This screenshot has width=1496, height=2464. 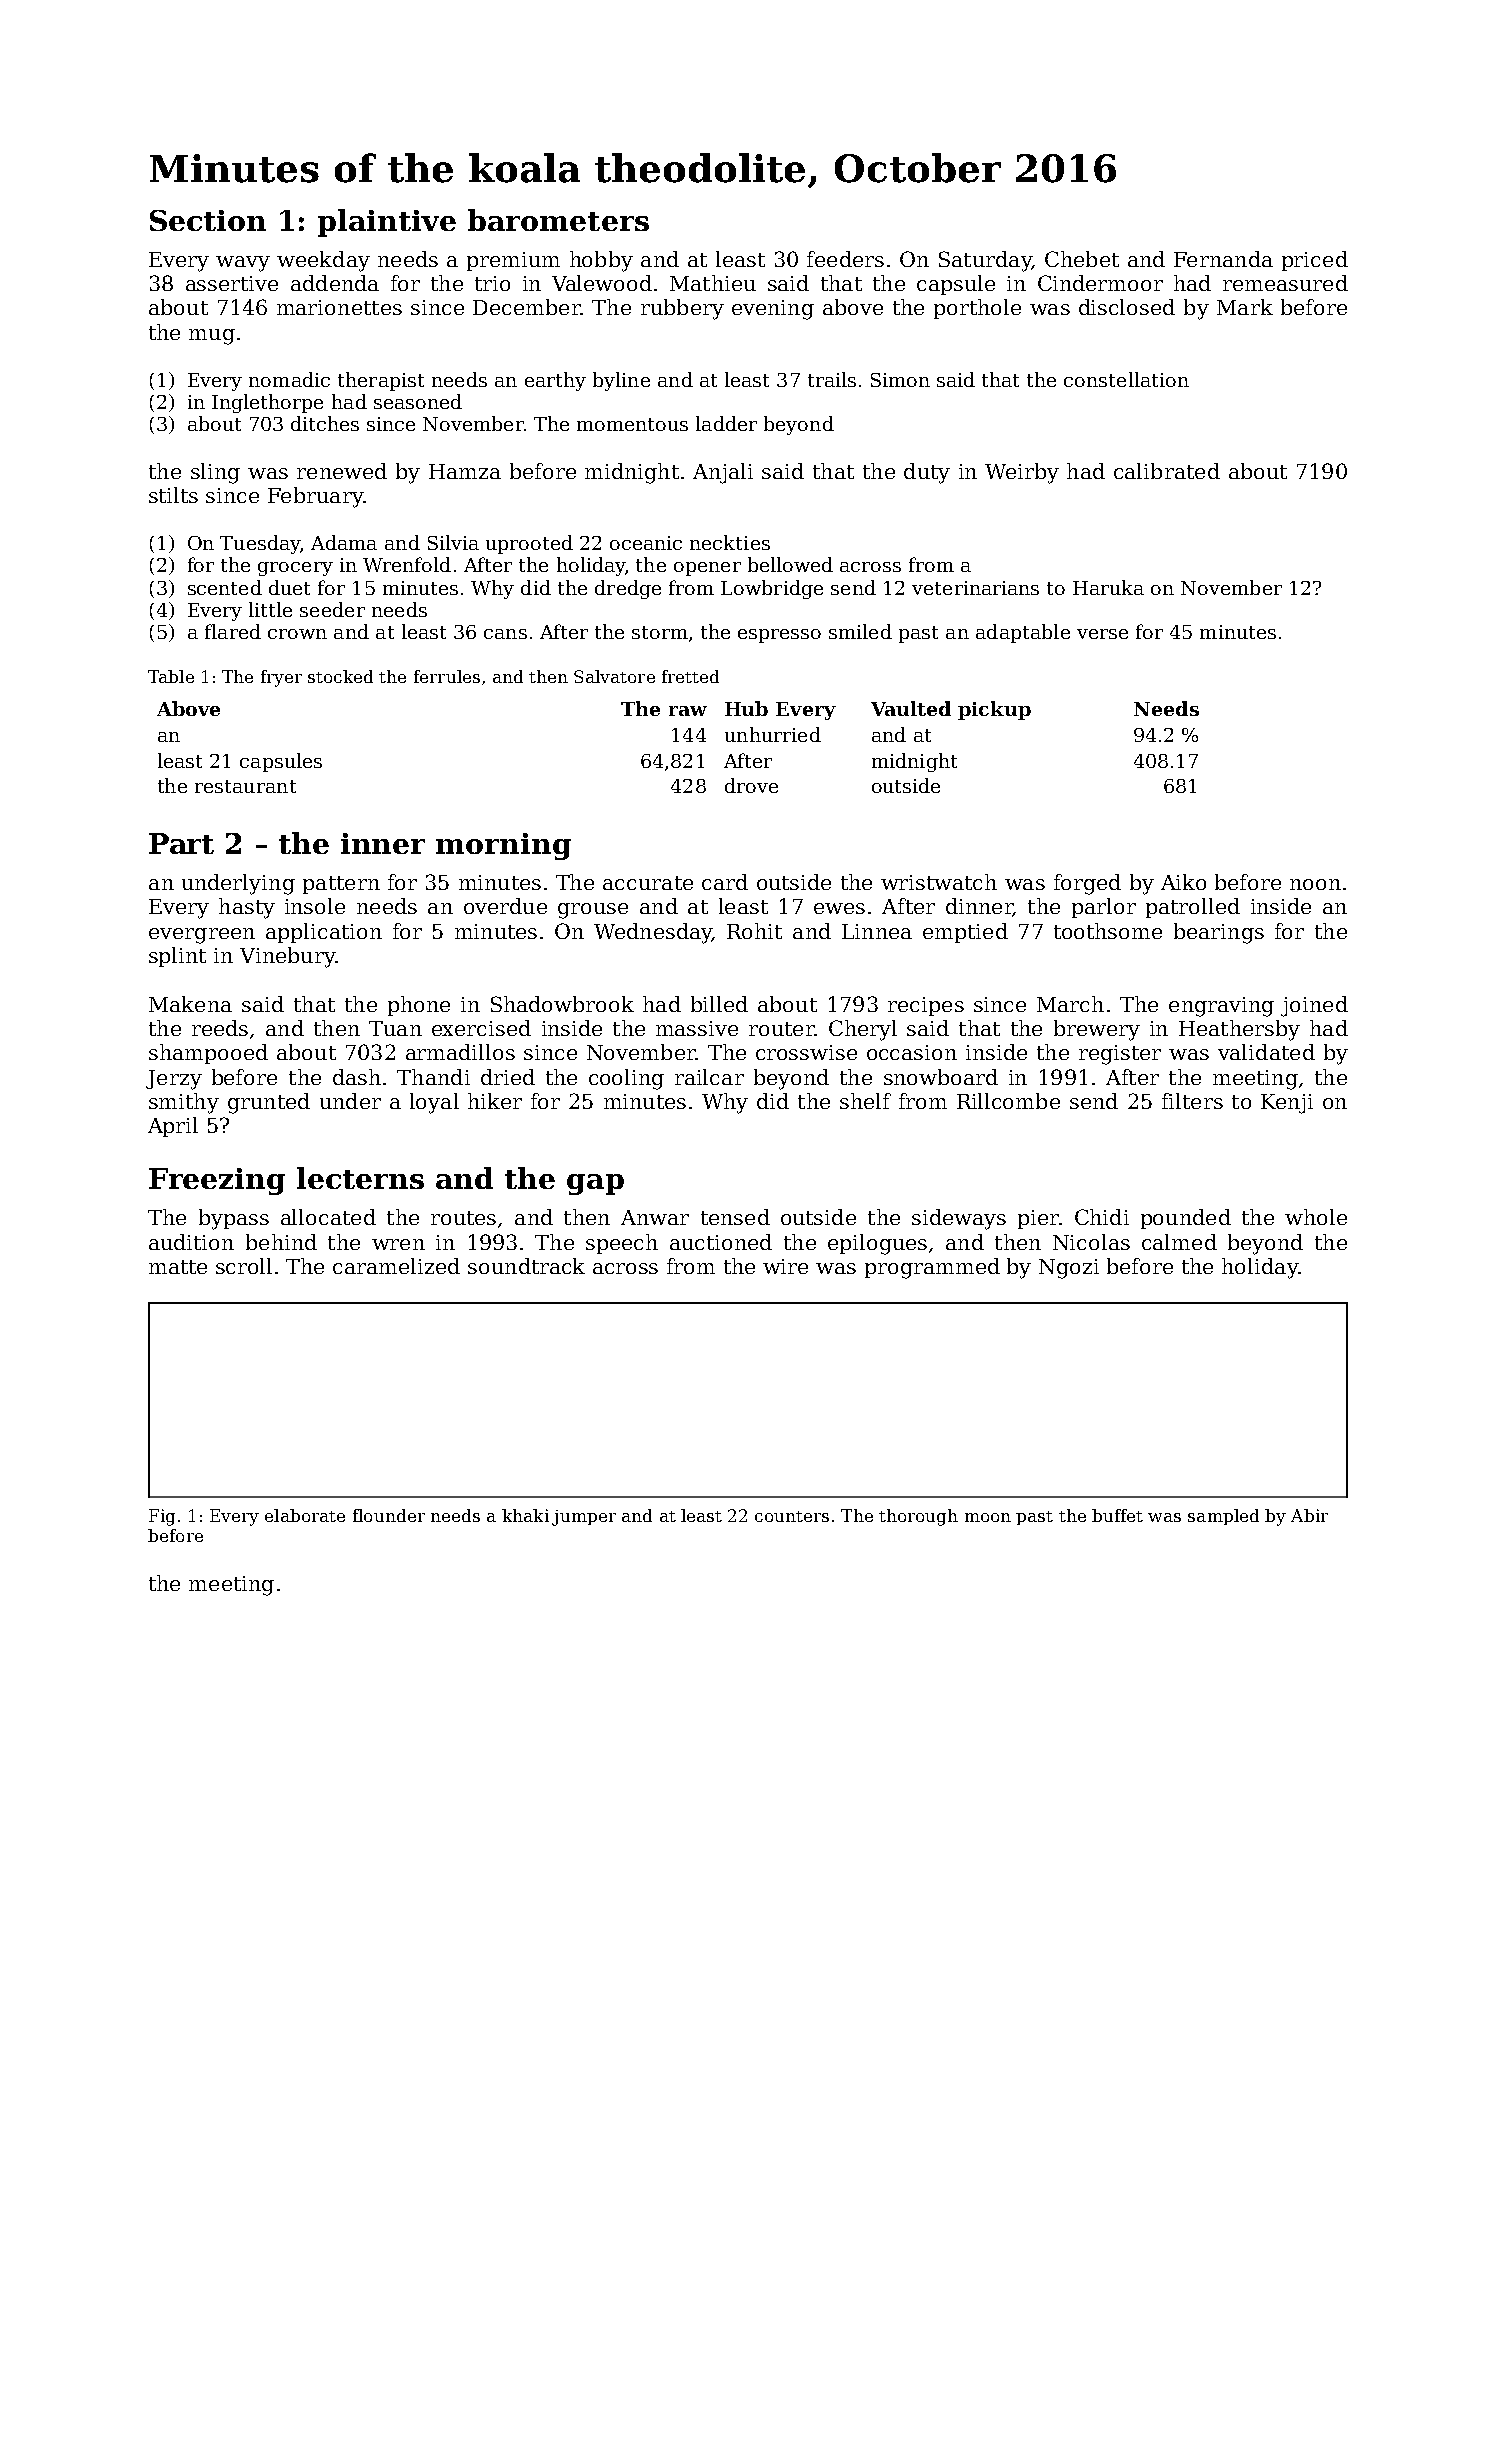 What do you see at coordinates (244, 1266) in the screenshot?
I see `scroll` at bounding box center [244, 1266].
